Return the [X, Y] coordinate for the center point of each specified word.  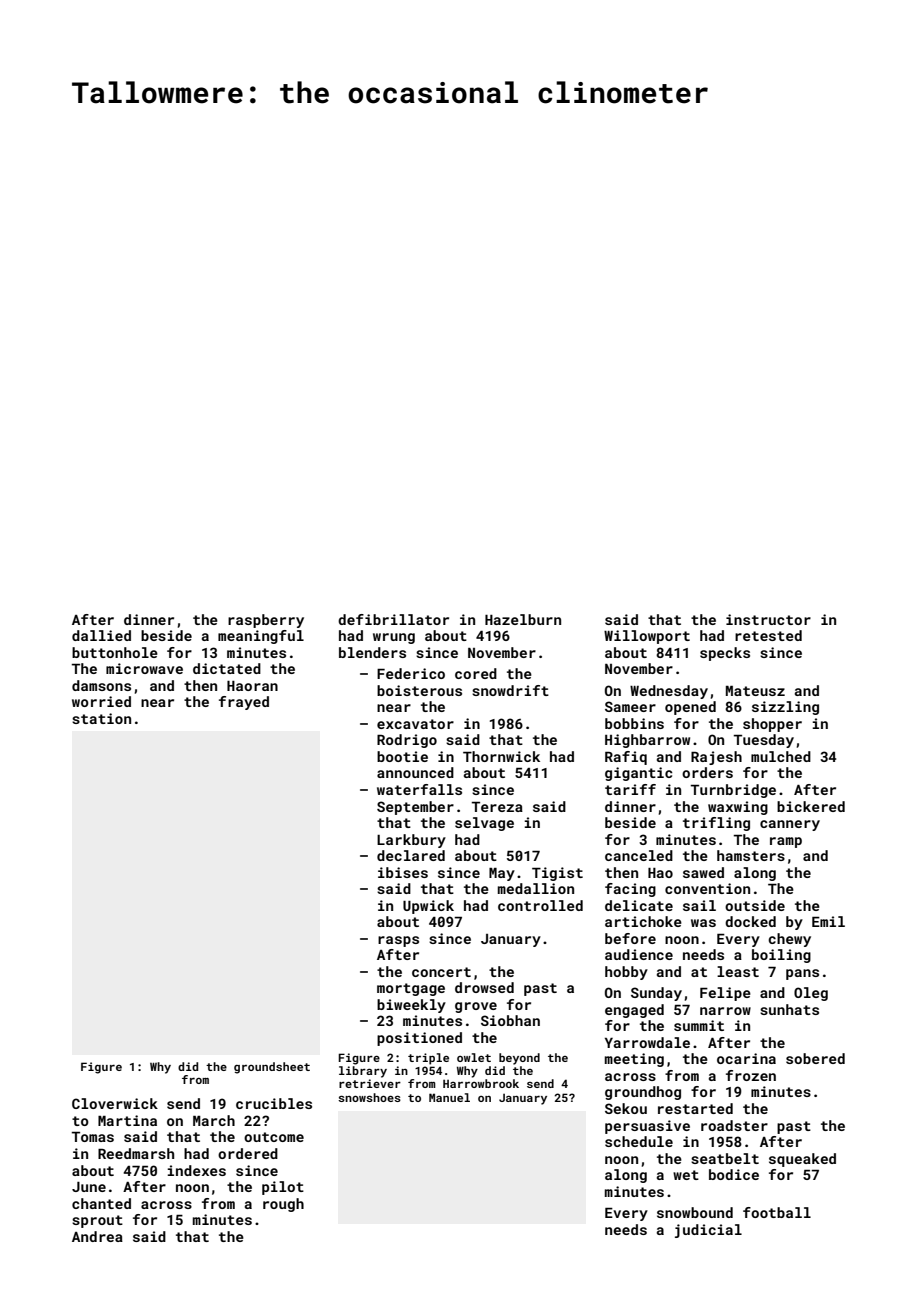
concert [441, 972]
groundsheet [272, 1068]
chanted [101, 1203]
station [101, 718]
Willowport [647, 637]
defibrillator [393, 619]
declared [411, 855]
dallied [101, 635]
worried [101, 701]
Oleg [811, 994]
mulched [781, 756]
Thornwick [501, 756]
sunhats [789, 1009]
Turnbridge [733, 791]
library [363, 1072]
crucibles [274, 1103]
